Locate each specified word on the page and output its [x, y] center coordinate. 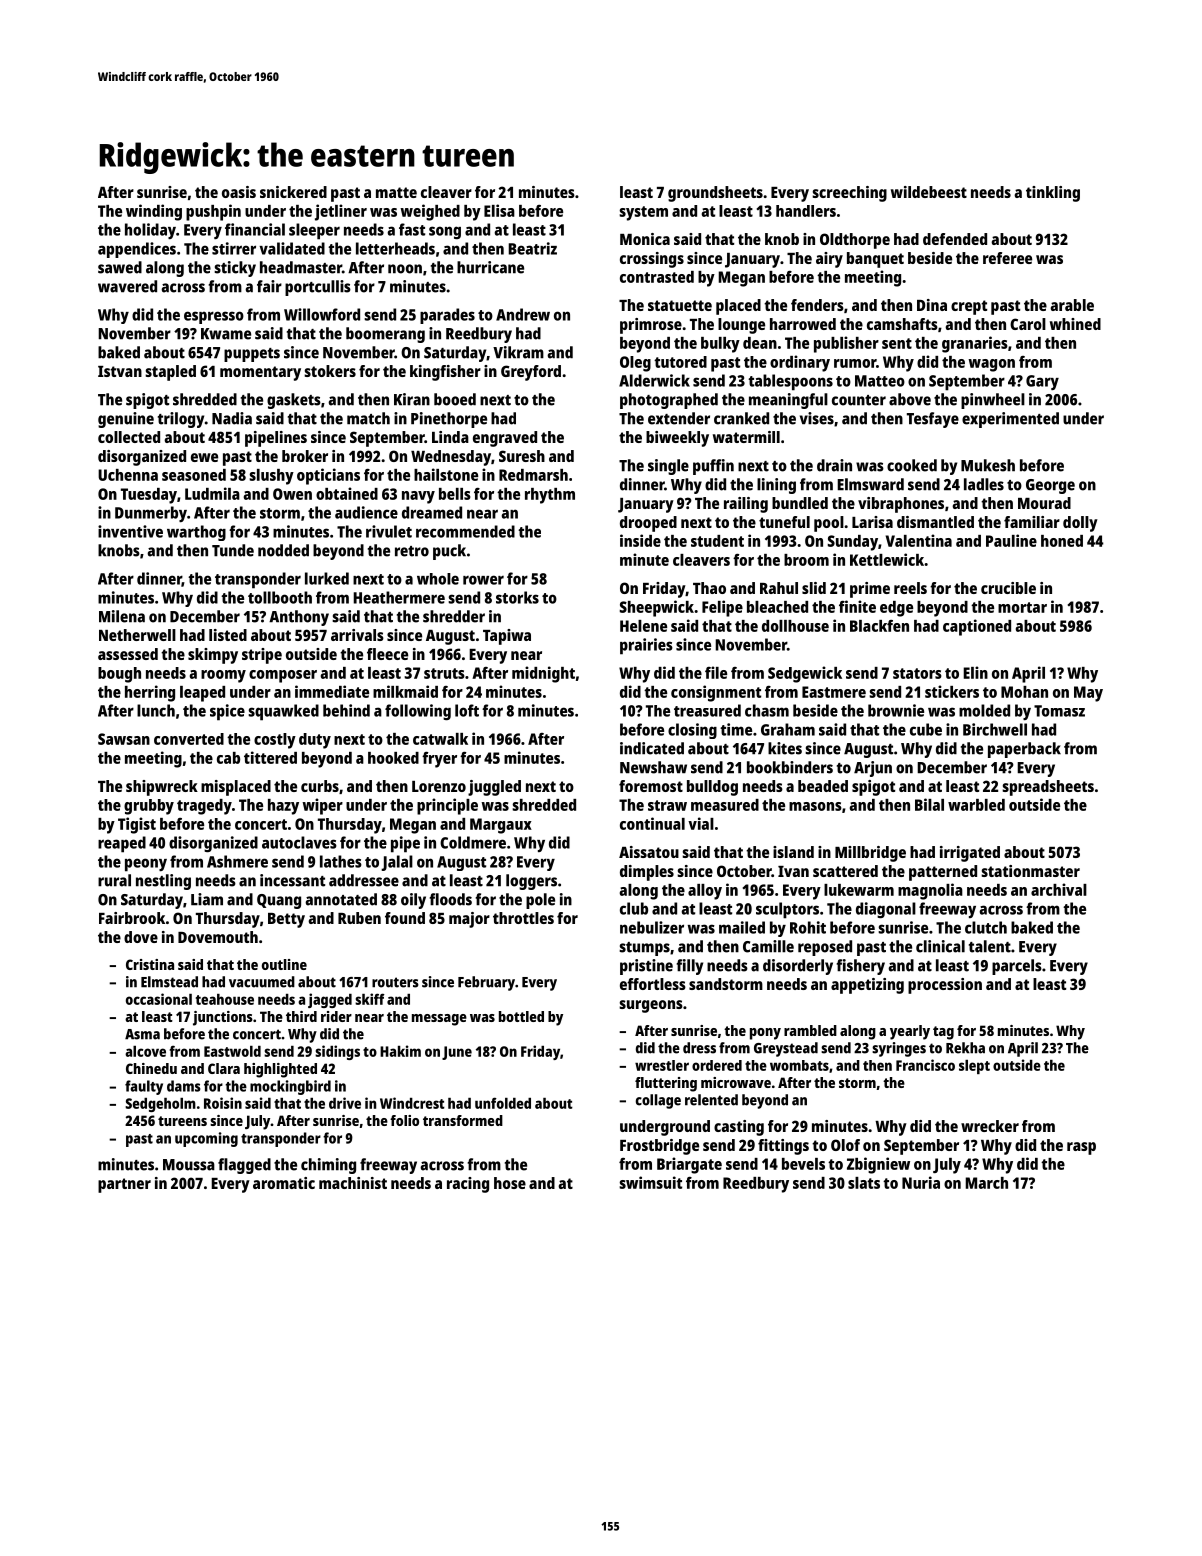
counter [859, 400]
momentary [260, 373]
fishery [861, 967]
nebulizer [652, 927]
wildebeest [929, 192]
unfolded [503, 1103]
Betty [286, 920]
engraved [505, 439]
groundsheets [715, 194]
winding [154, 212]
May [1088, 694]
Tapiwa [507, 637]
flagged [244, 1166]
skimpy [213, 656]
